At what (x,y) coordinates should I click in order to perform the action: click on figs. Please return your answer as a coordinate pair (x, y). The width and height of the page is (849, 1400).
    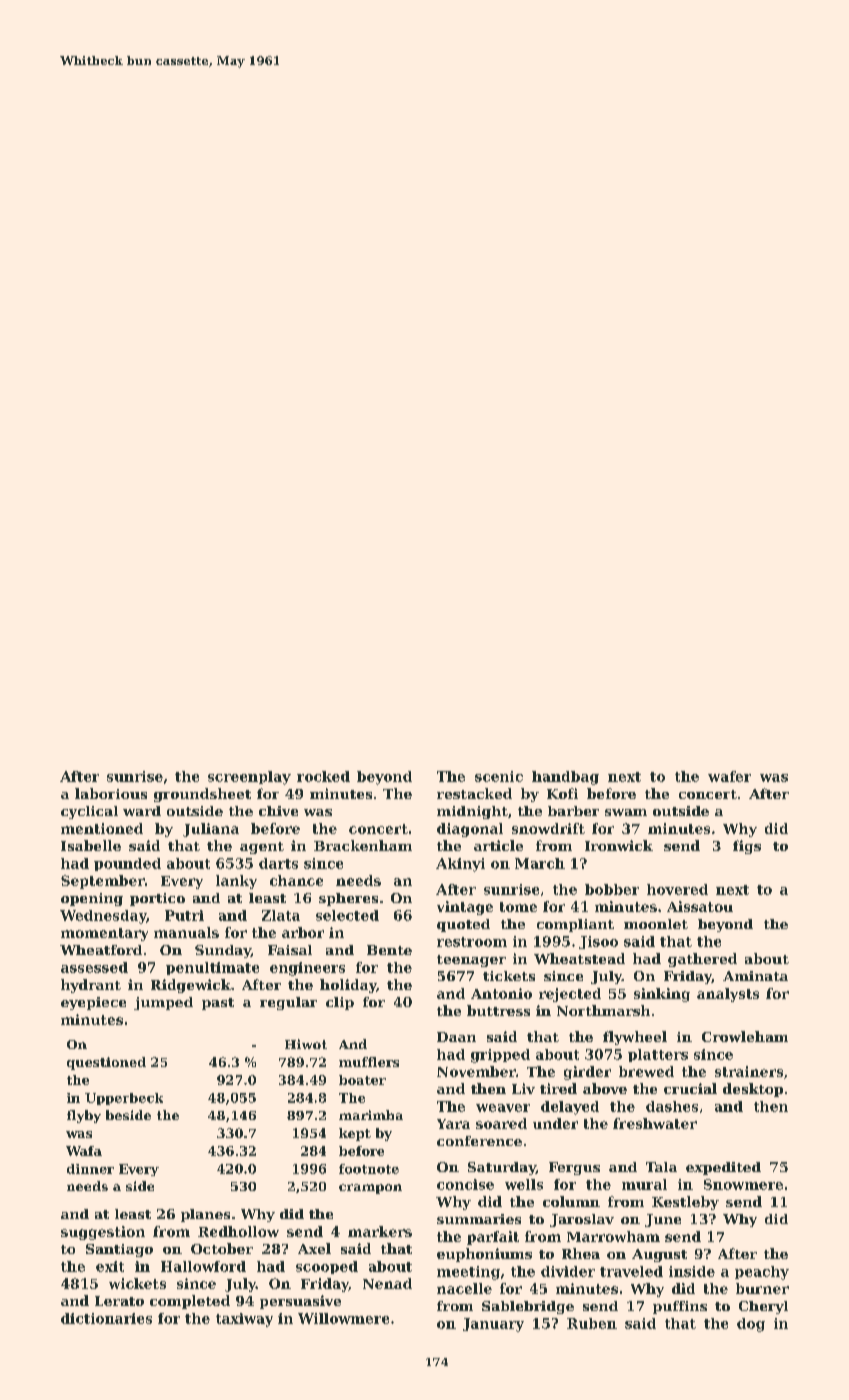
    Looking at the image, I should click on (747, 847).
